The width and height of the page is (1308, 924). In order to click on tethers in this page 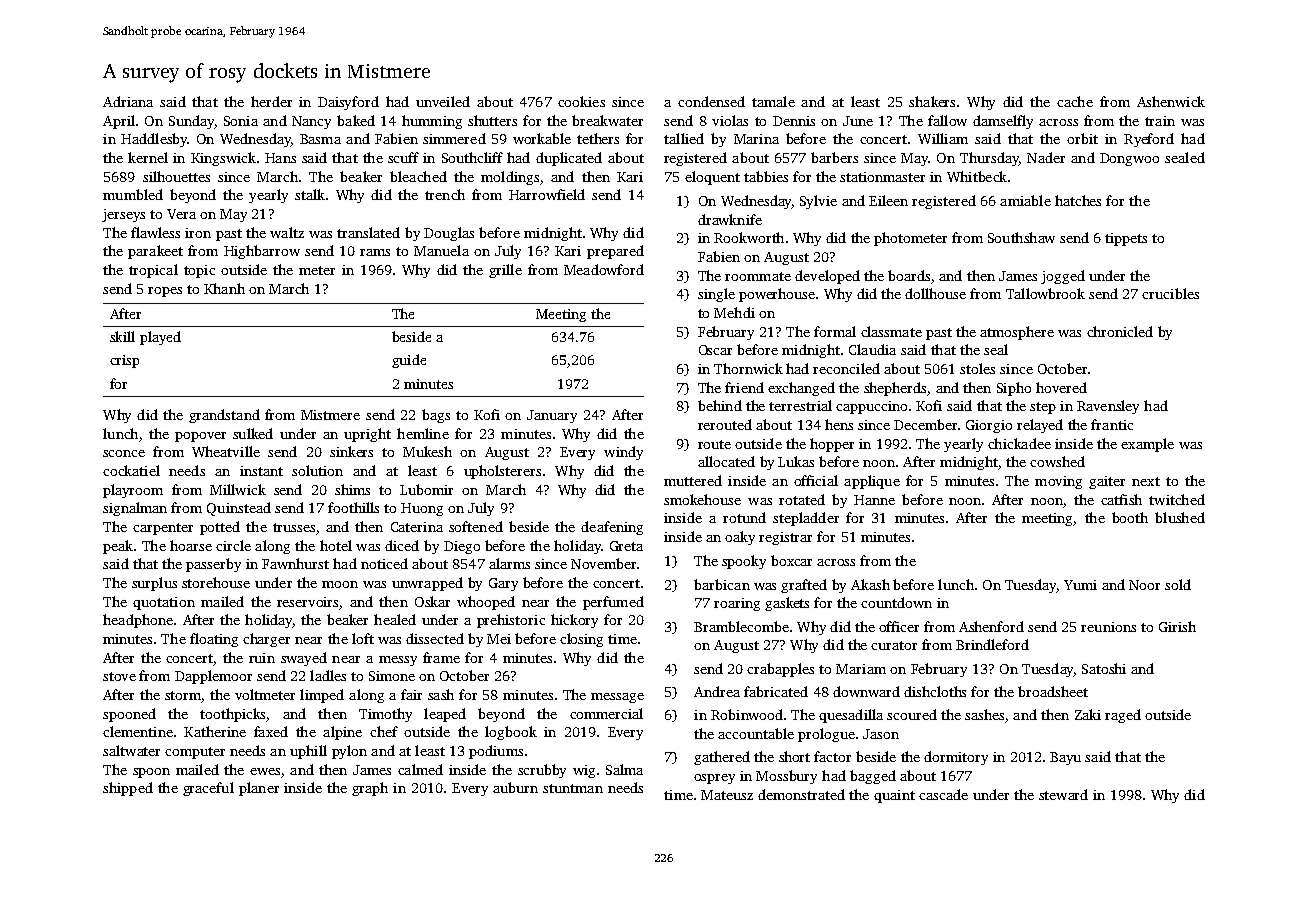, I will do `click(598, 138)`.
